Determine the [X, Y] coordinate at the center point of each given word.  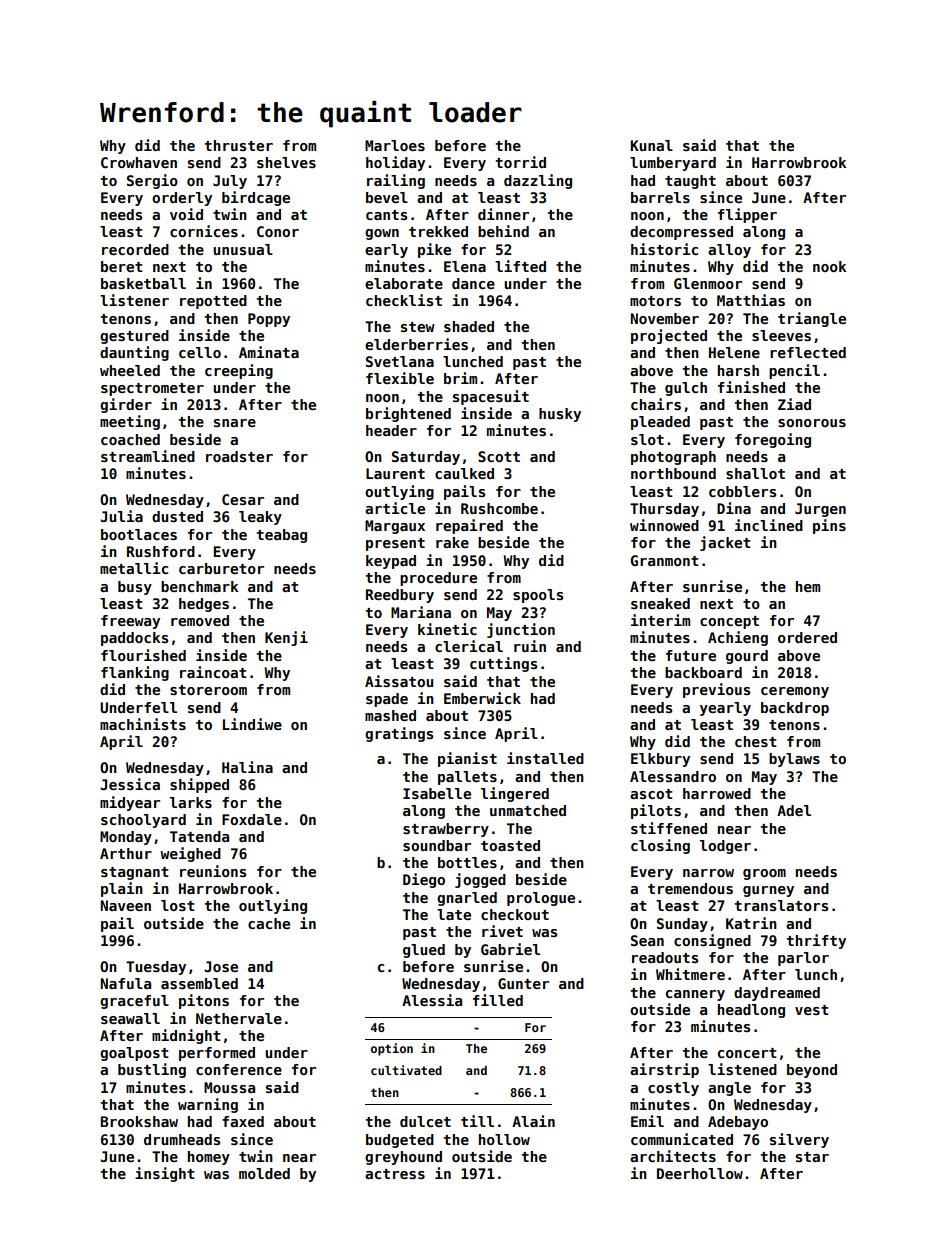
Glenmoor [708, 283]
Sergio [152, 181]
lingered [515, 794]
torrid [520, 162]
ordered [807, 637]
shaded [469, 326]
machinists [143, 724]
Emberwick [482, 698]
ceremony [795, 692]
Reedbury [400, 596]
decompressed [681, 233]
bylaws [794, 760]
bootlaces [139, 534]
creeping [239, 371]
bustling [152, 1070]
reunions [213, 871]
